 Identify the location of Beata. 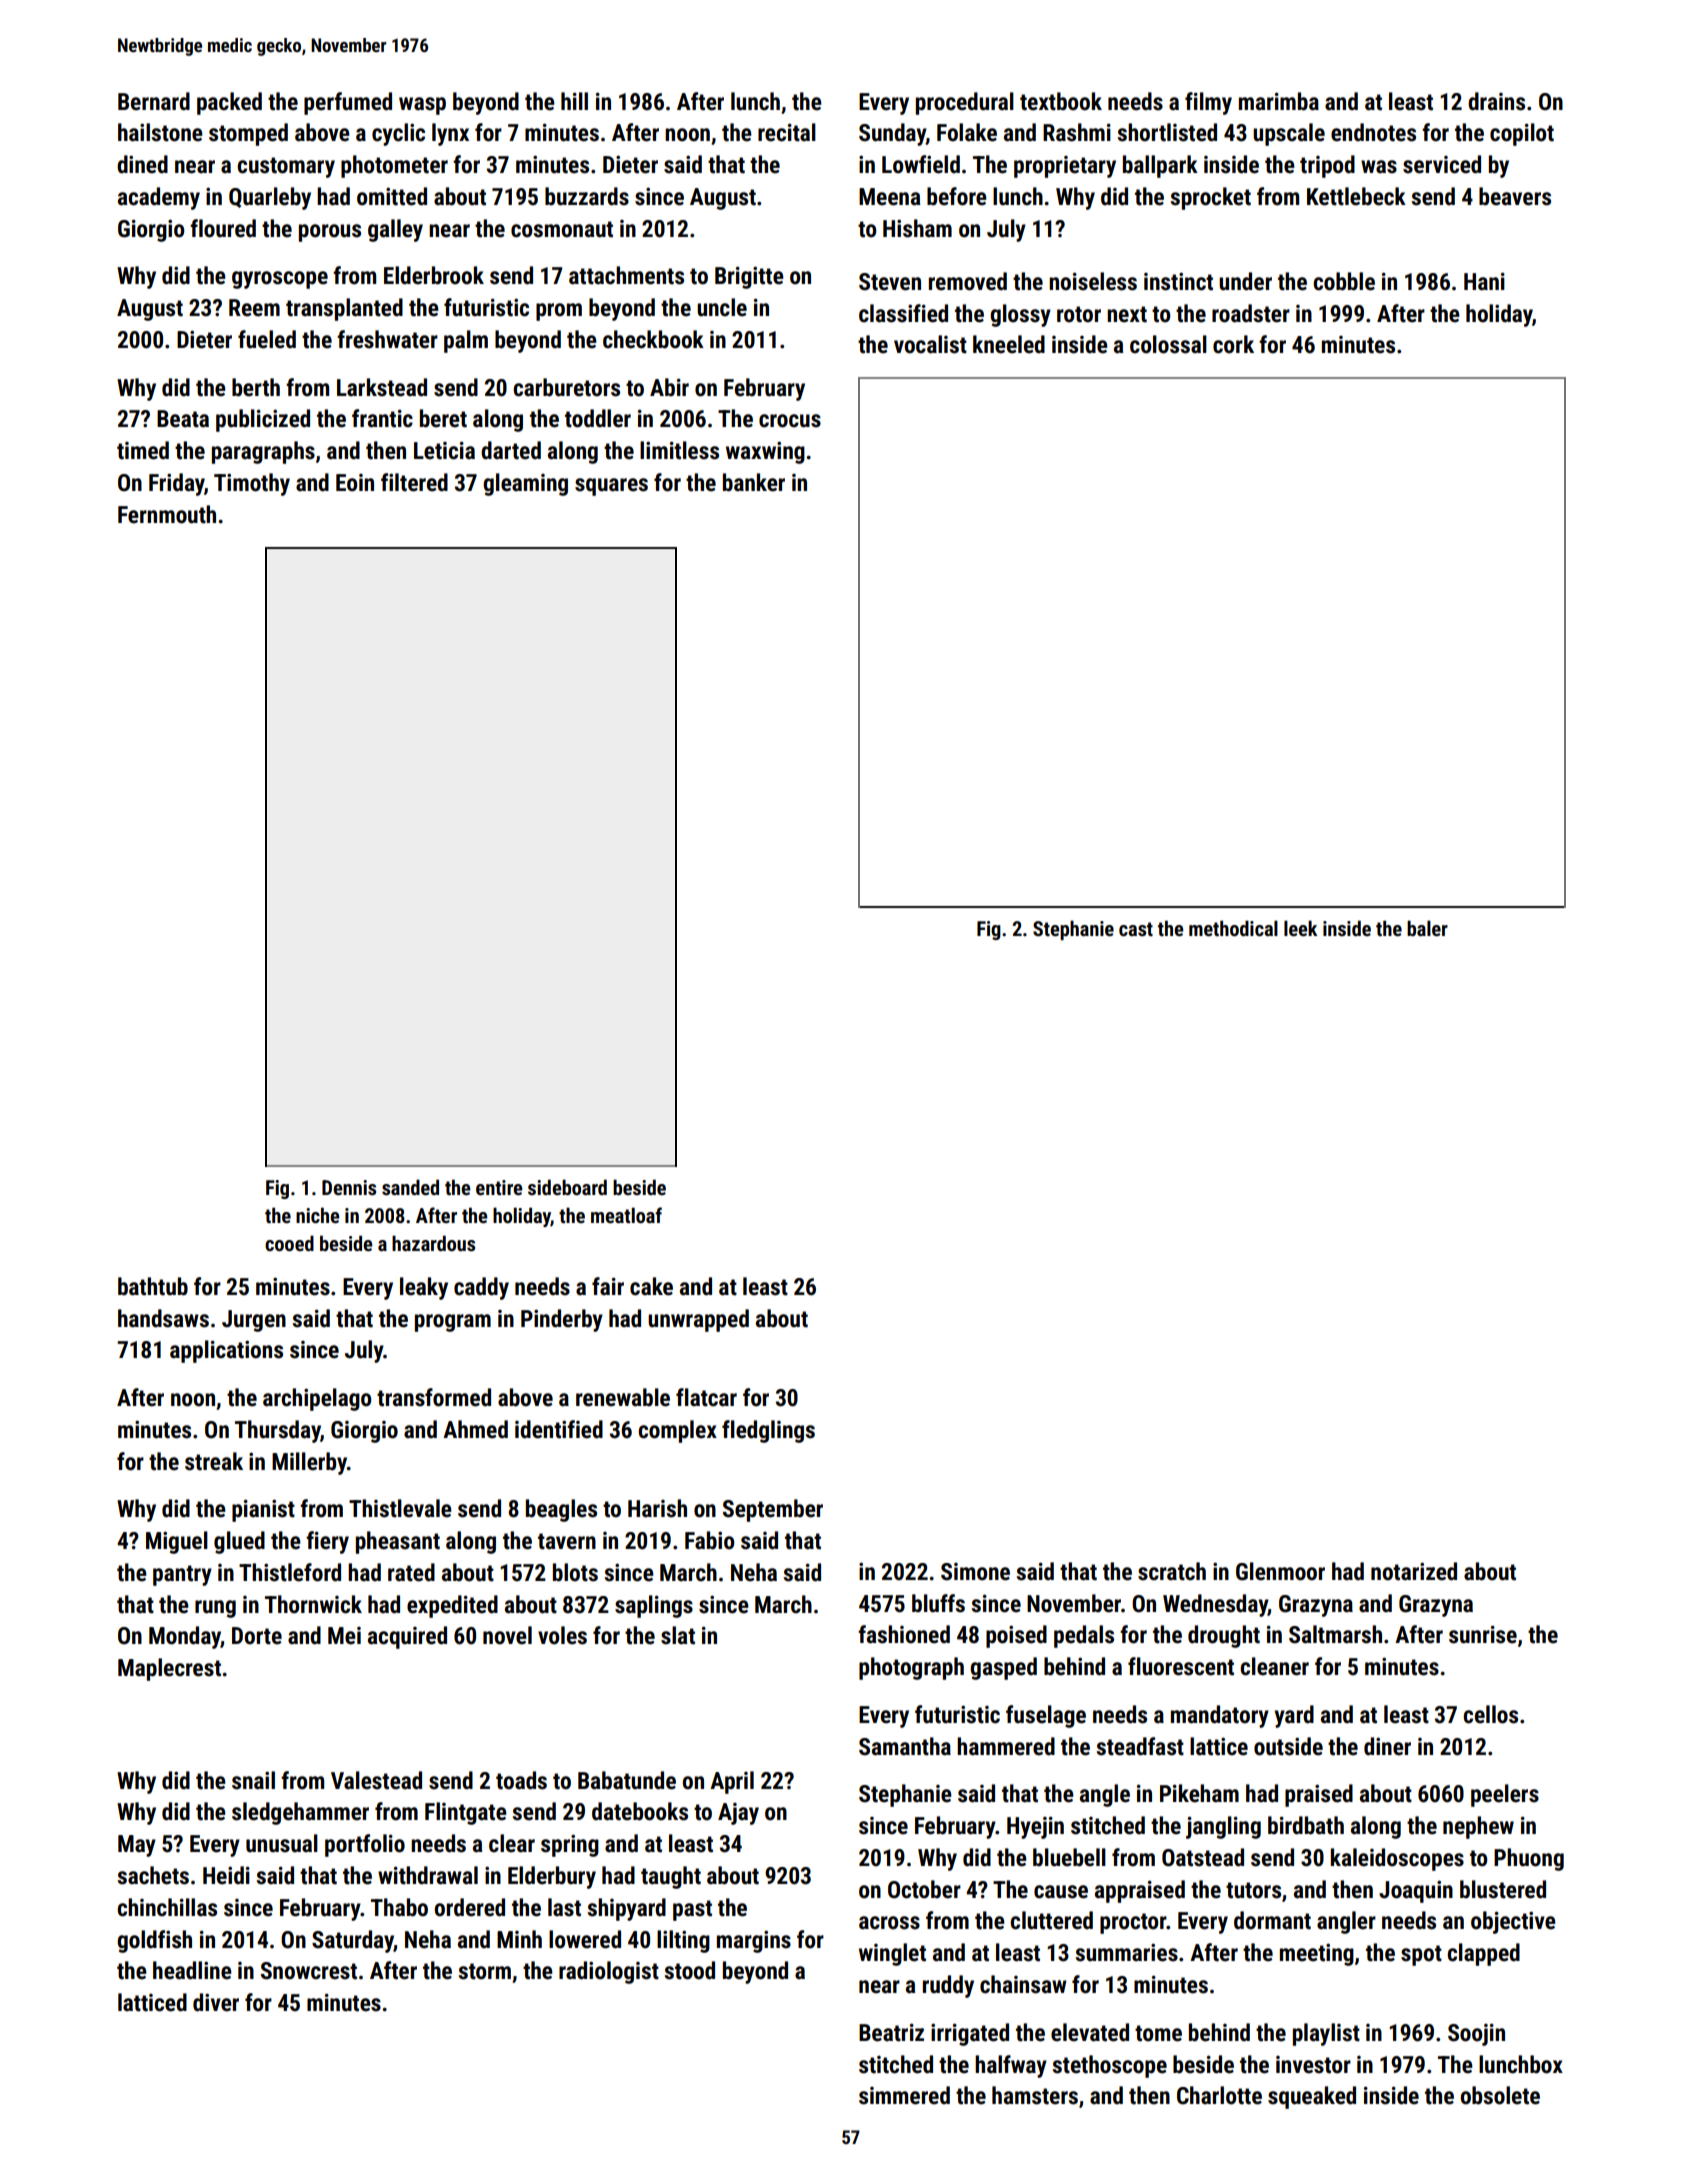
(183, 419).
